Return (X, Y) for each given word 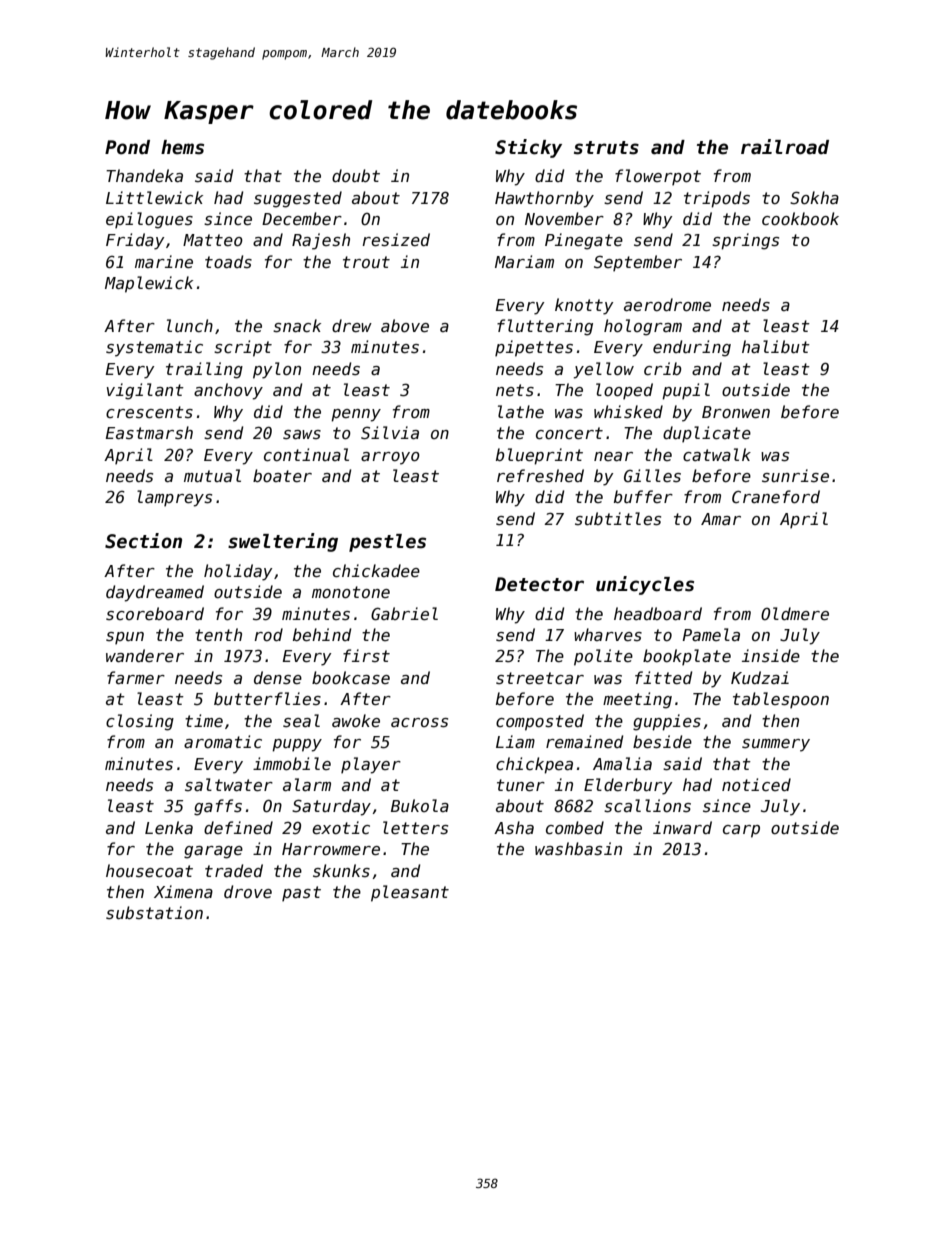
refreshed (540, 476)
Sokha (814, 197)
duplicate (707, 434)
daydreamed (155, 593)
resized (396, 240)
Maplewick (149, 284)
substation (154, 912)
